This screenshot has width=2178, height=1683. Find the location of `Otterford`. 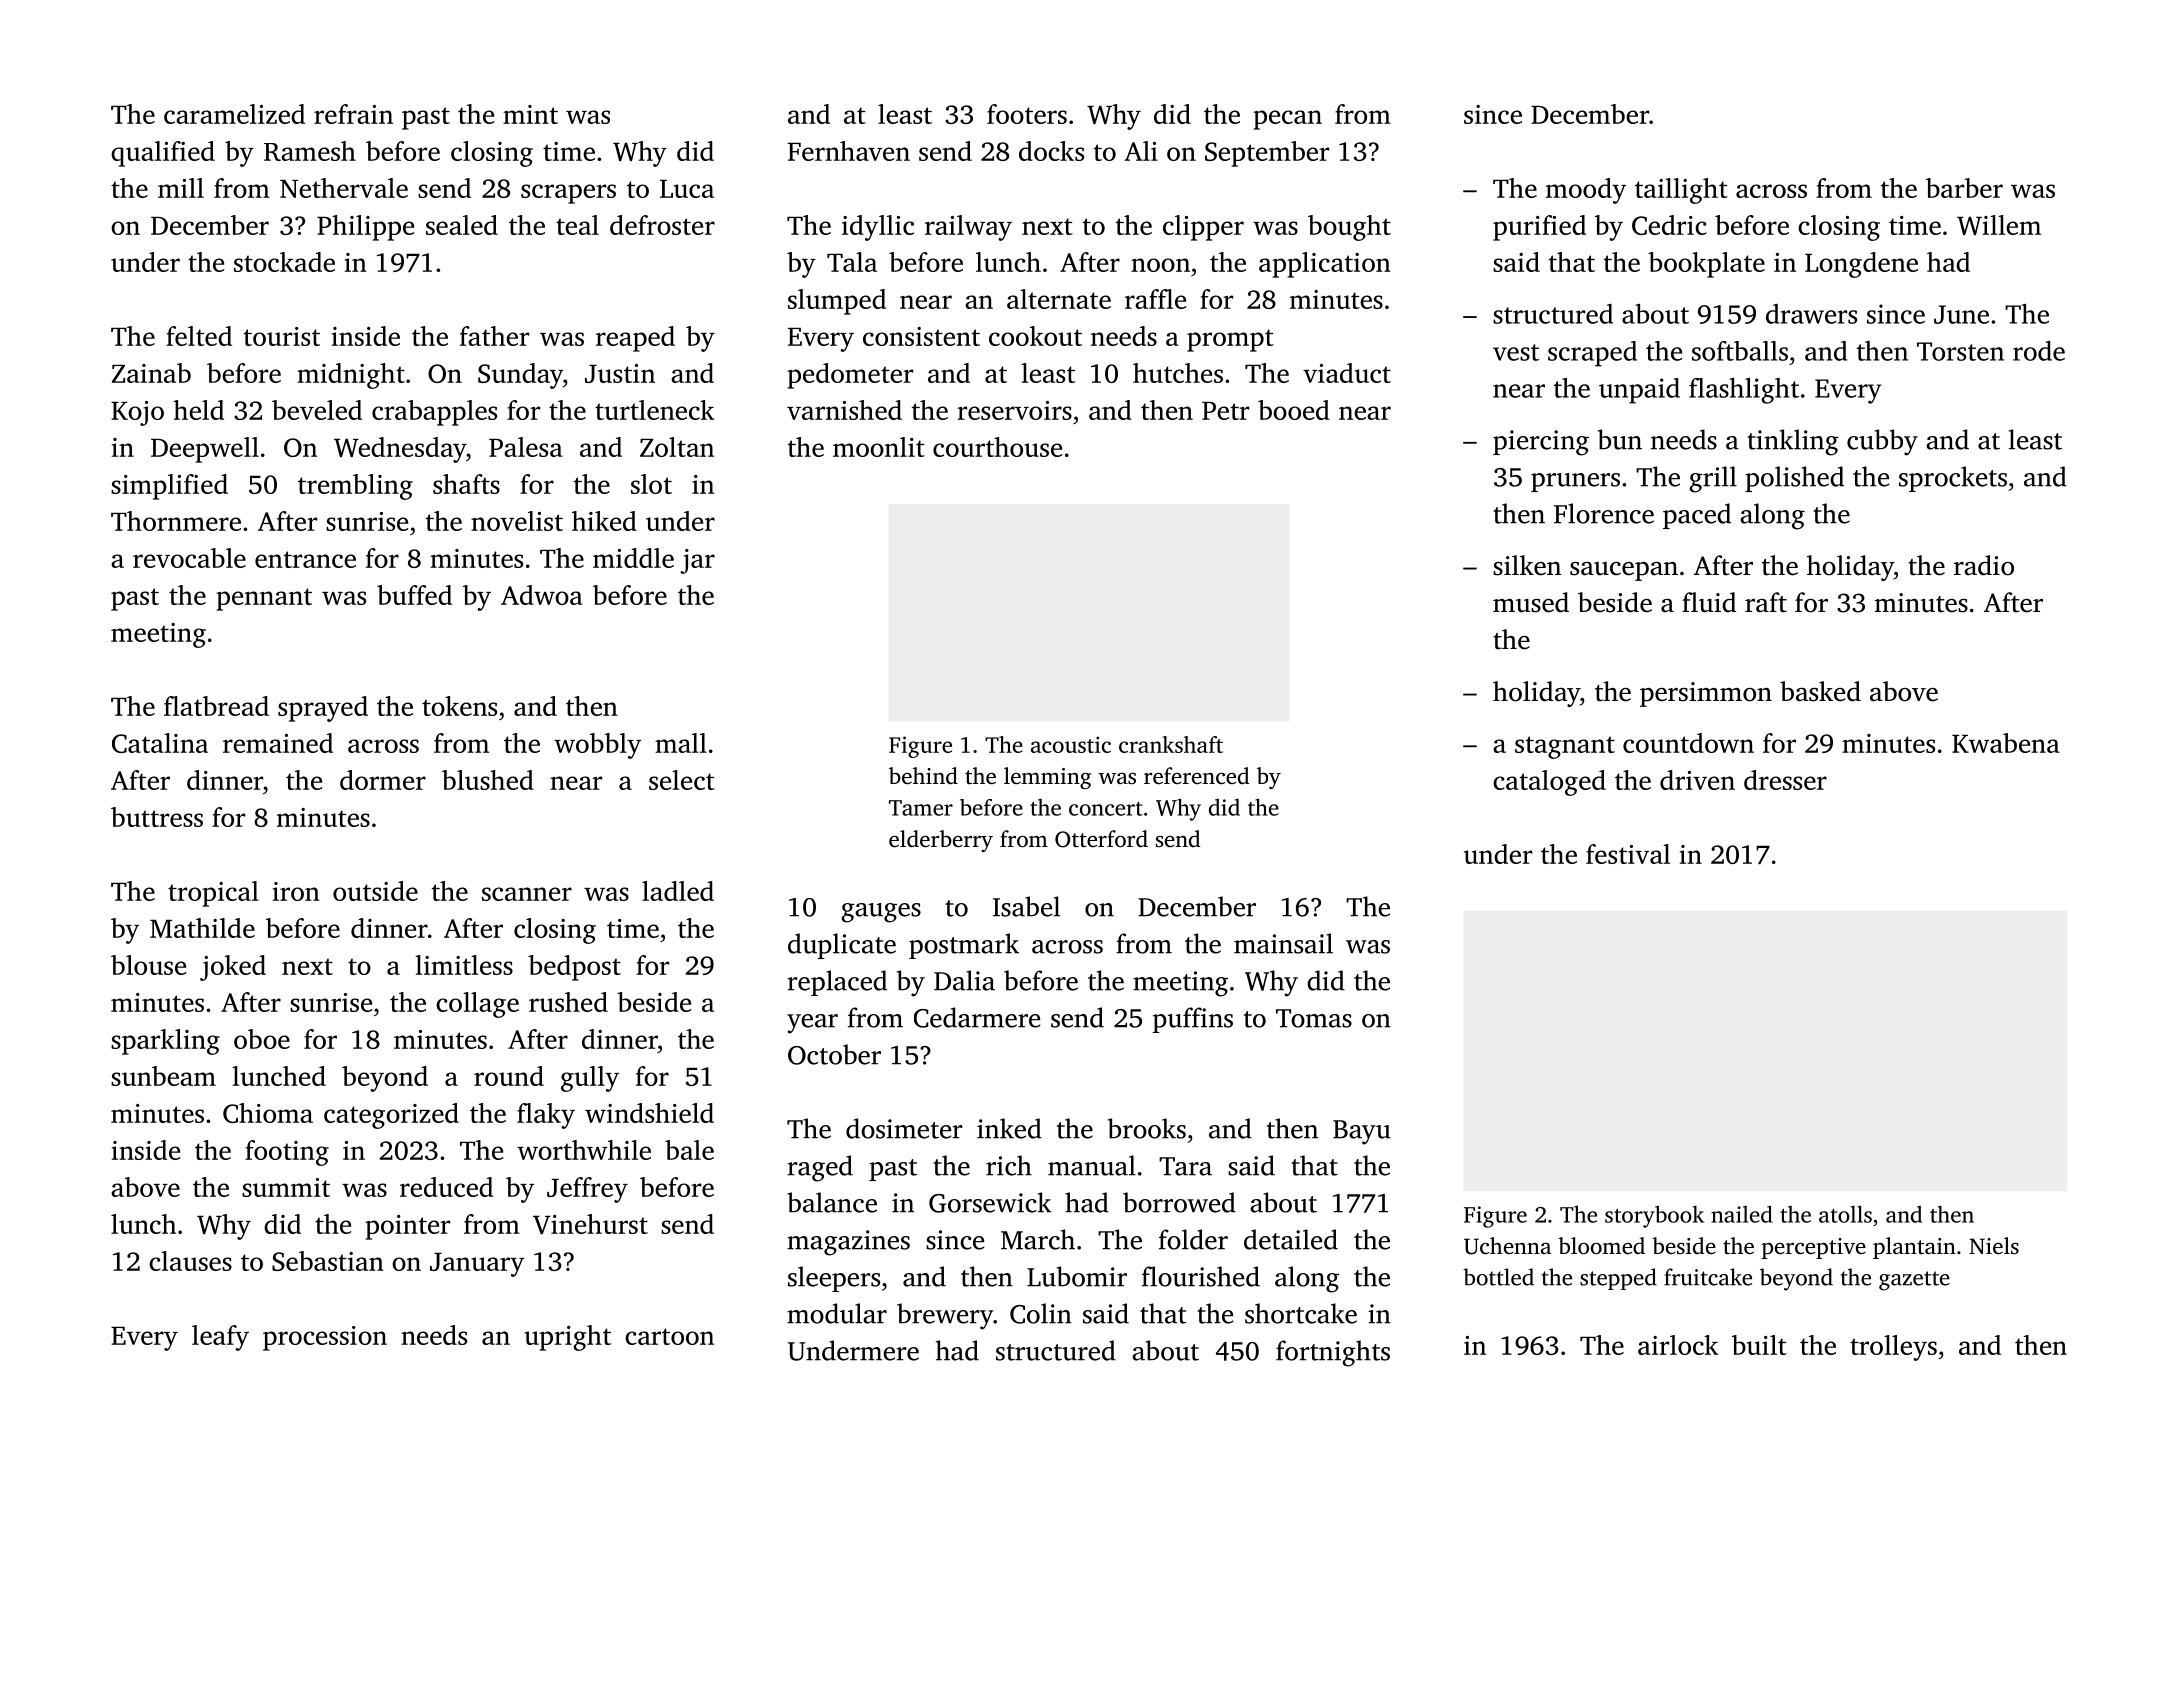

Otterford is located at coordinates (1101, 839).
